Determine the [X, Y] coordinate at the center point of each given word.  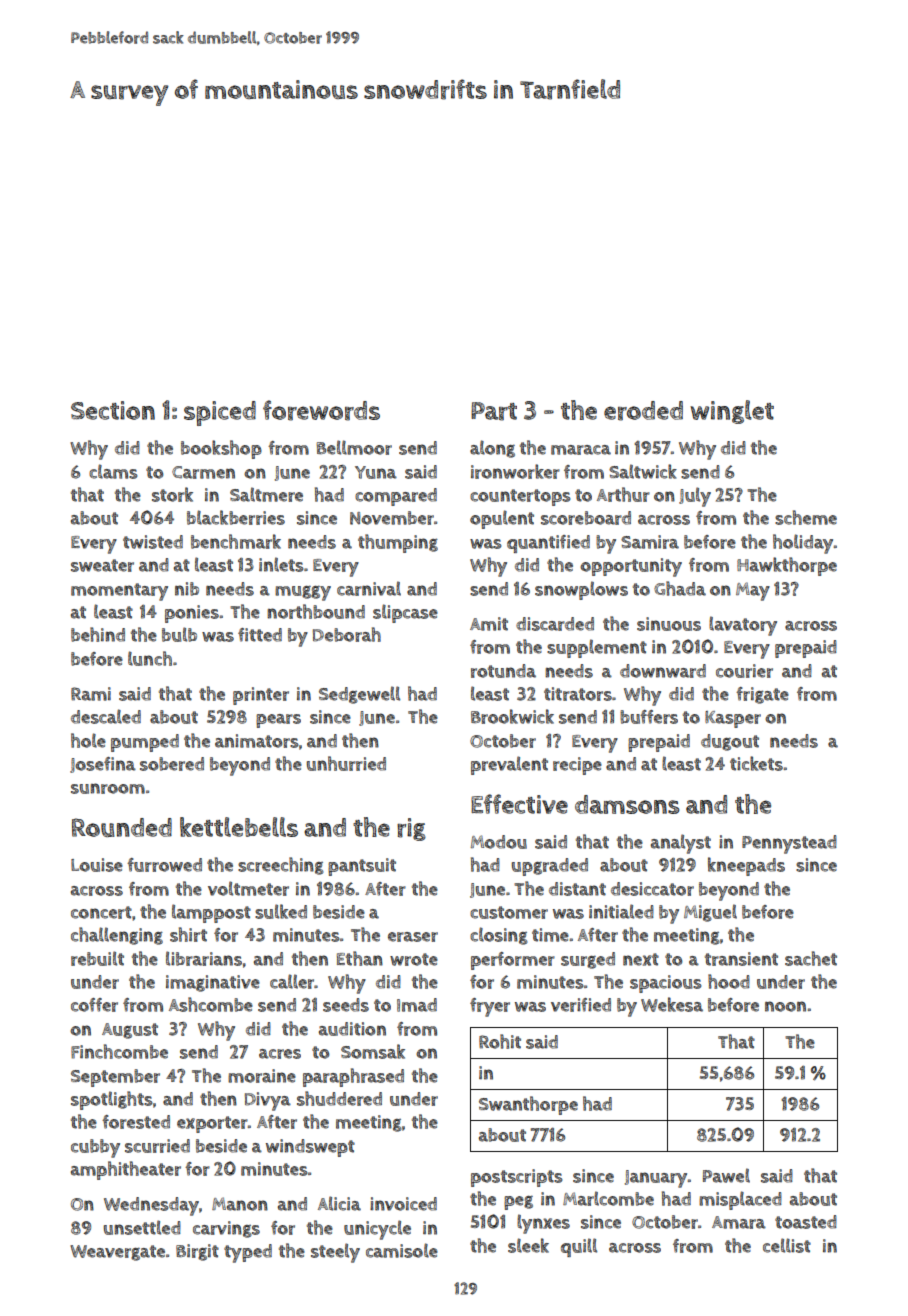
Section [113, 410]
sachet [811, 958]
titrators [578, 694]
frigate [762, 695]
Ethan [360, 958]
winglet [732, 412]
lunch [150, 658]
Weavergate [117, 1253]
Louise [97, 865]
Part [494, 411]
